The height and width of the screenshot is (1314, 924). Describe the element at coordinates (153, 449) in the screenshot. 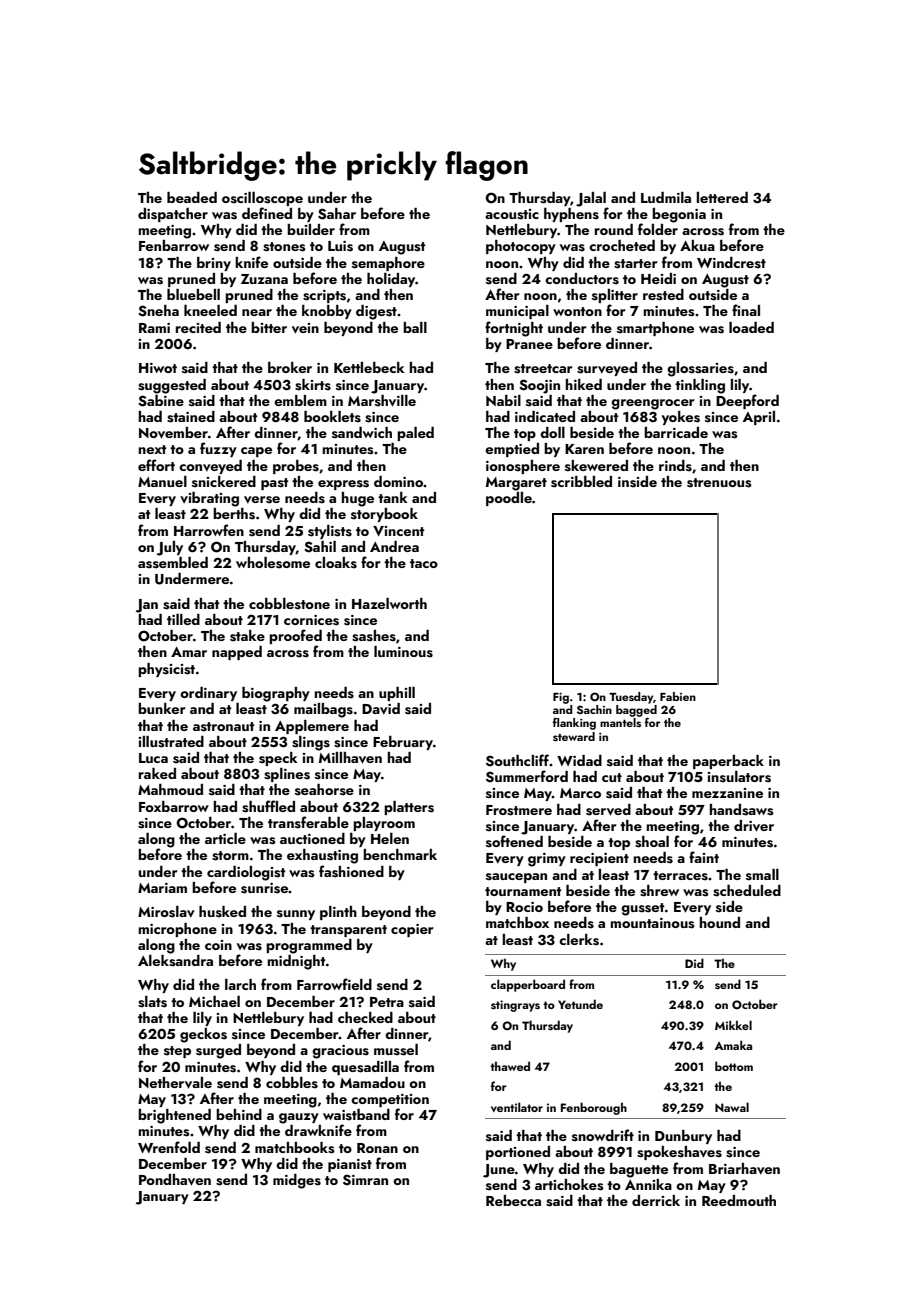

I see `next` at that location.
